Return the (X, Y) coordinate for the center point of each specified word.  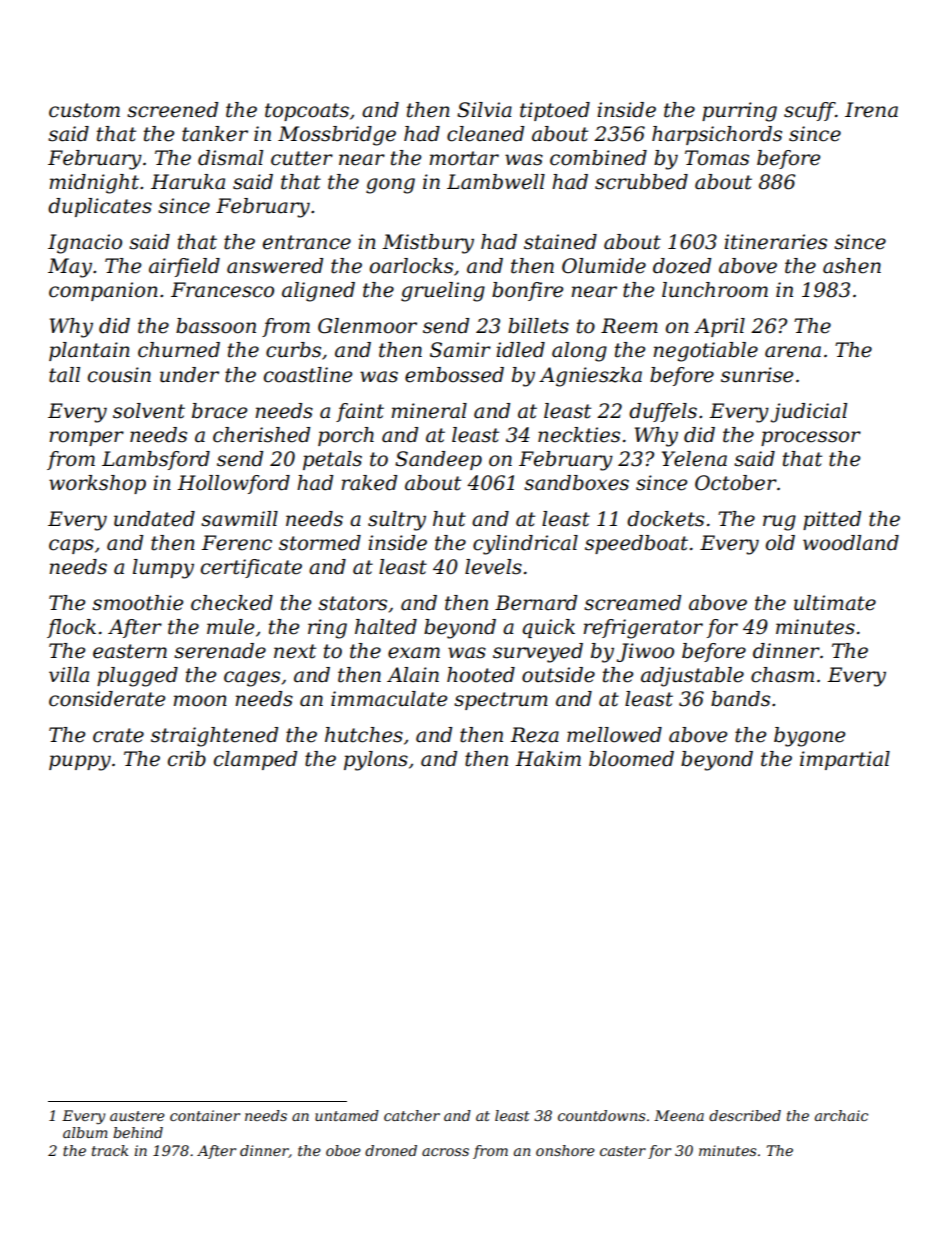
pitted (832, 520)
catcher (412, 1115)
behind (138, 1132)
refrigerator (643, 629)
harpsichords (717, 135)
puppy (80, 763)
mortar (464, 158)
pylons (376, 761)
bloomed (631, 759)
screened (172, 110)
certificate (251, 568)
